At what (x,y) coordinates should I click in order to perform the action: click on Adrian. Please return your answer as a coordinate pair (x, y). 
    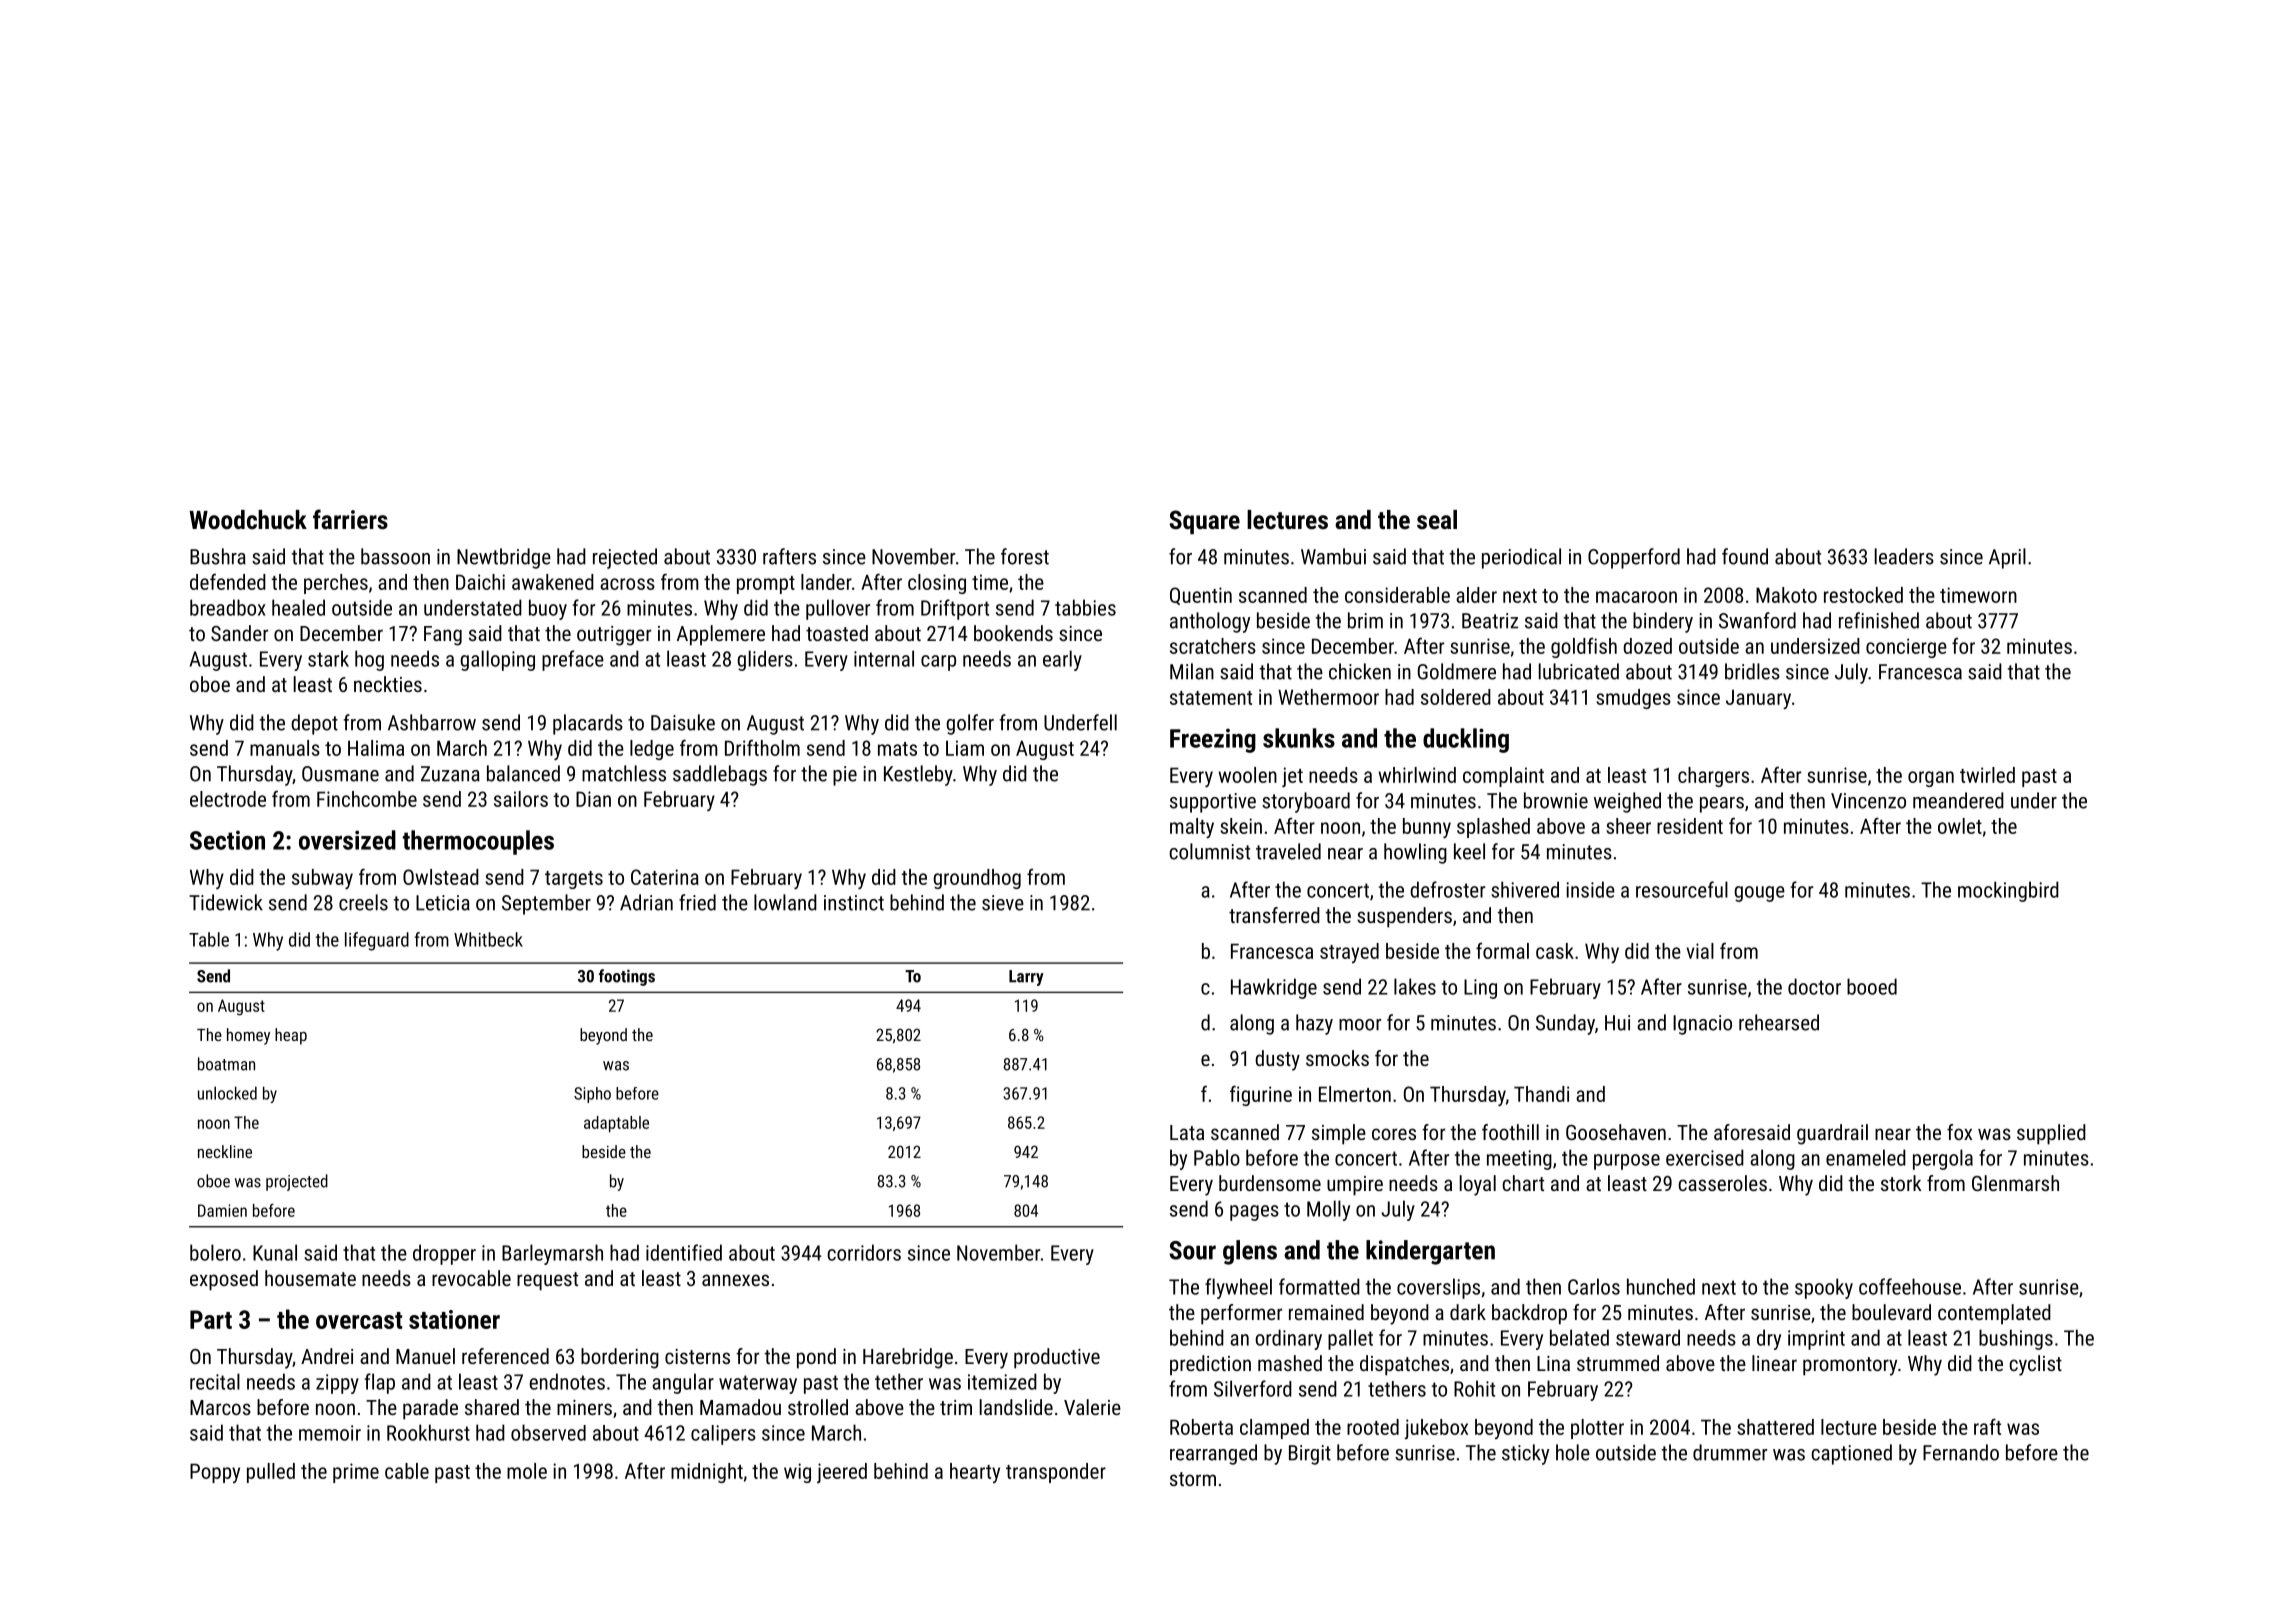
    Looking at the image, I should click on (646, 902).
